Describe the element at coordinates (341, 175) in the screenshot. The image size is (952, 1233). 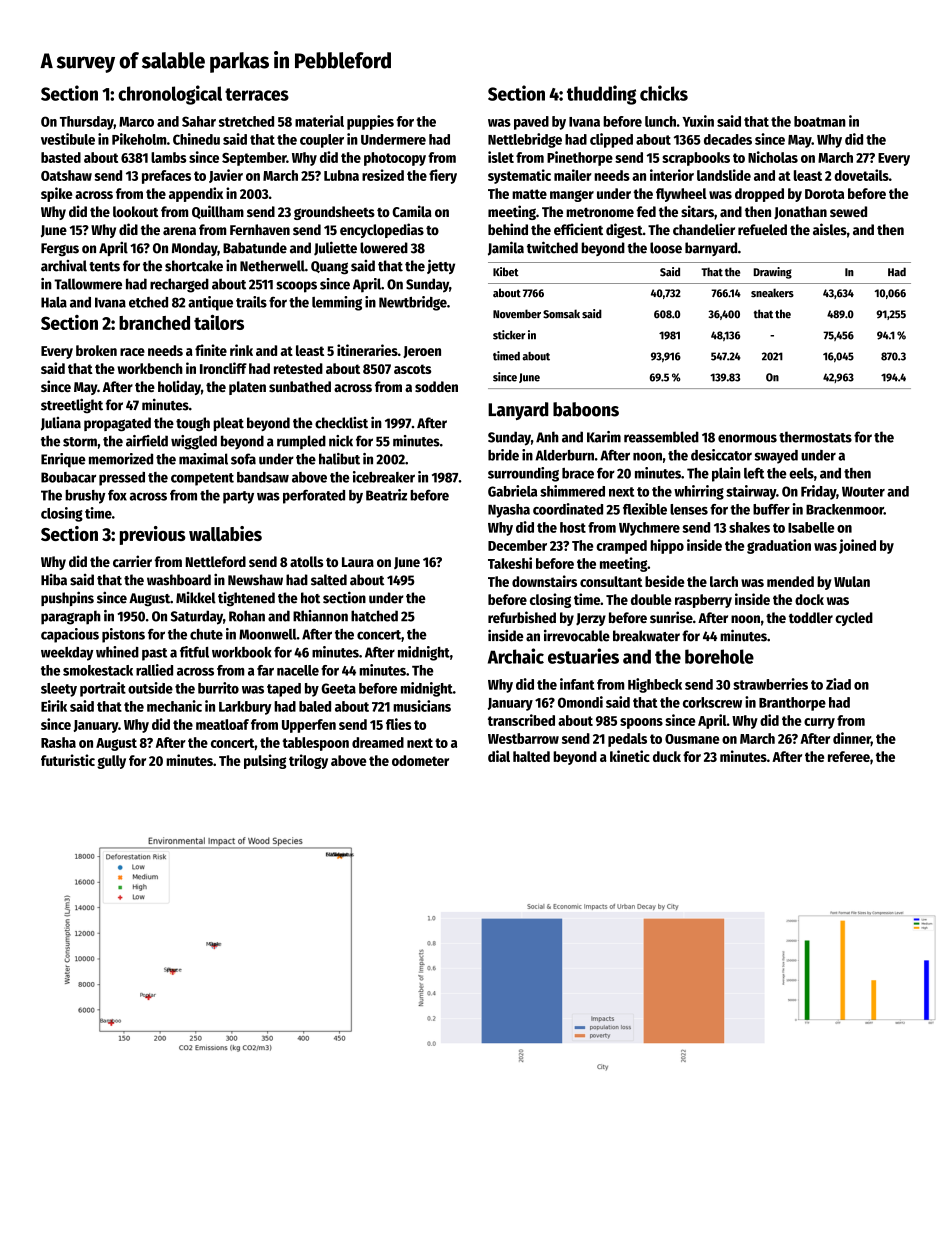
I see `Lubna` at that location.
